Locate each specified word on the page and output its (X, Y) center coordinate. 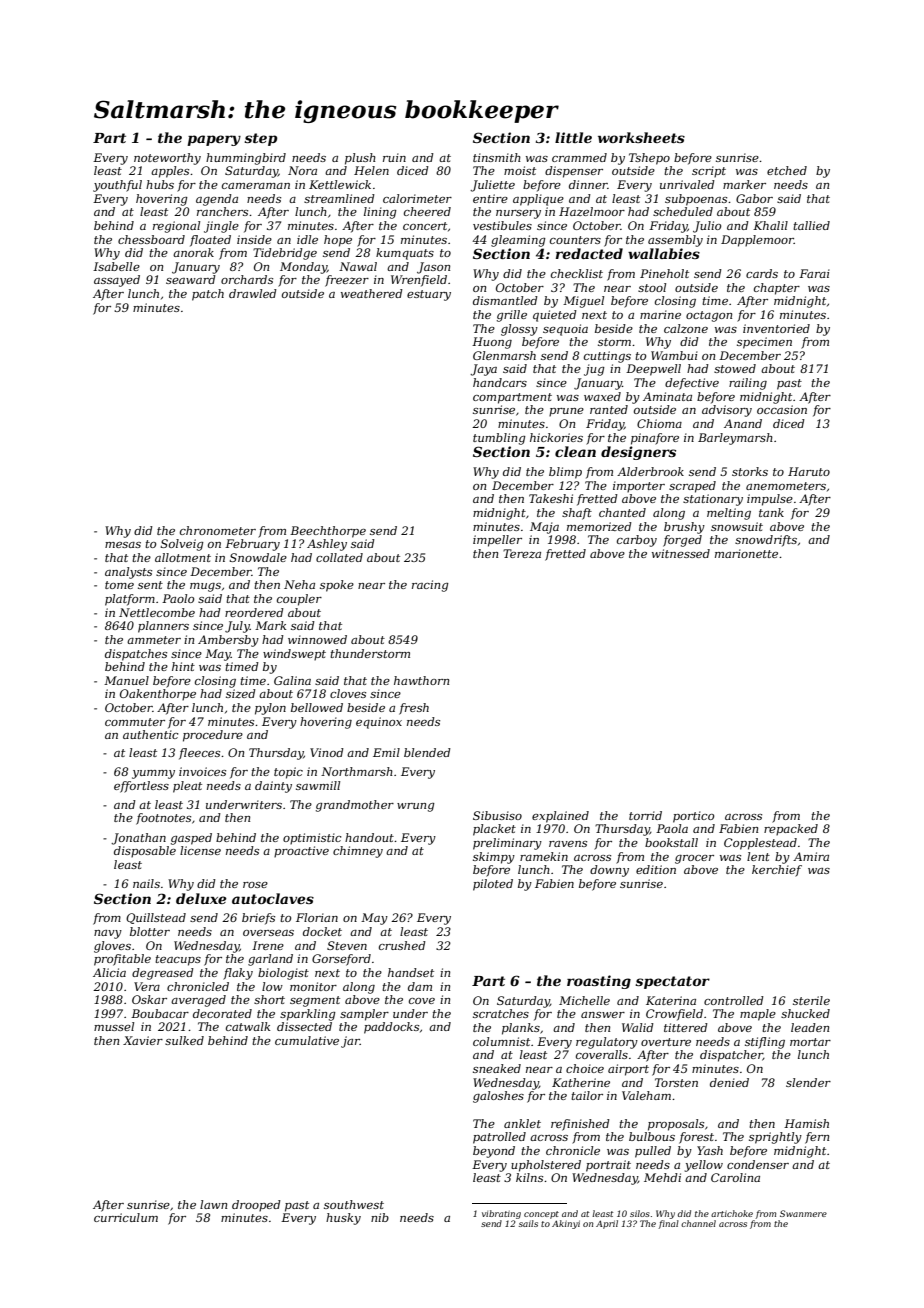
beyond (494, 1152)
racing (430, 586)
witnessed (681, 553)
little (573, 137)
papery (214, 140)
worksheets (641, 137)
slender (808, 1082)
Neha (299, 584)
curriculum (126, 1217)
